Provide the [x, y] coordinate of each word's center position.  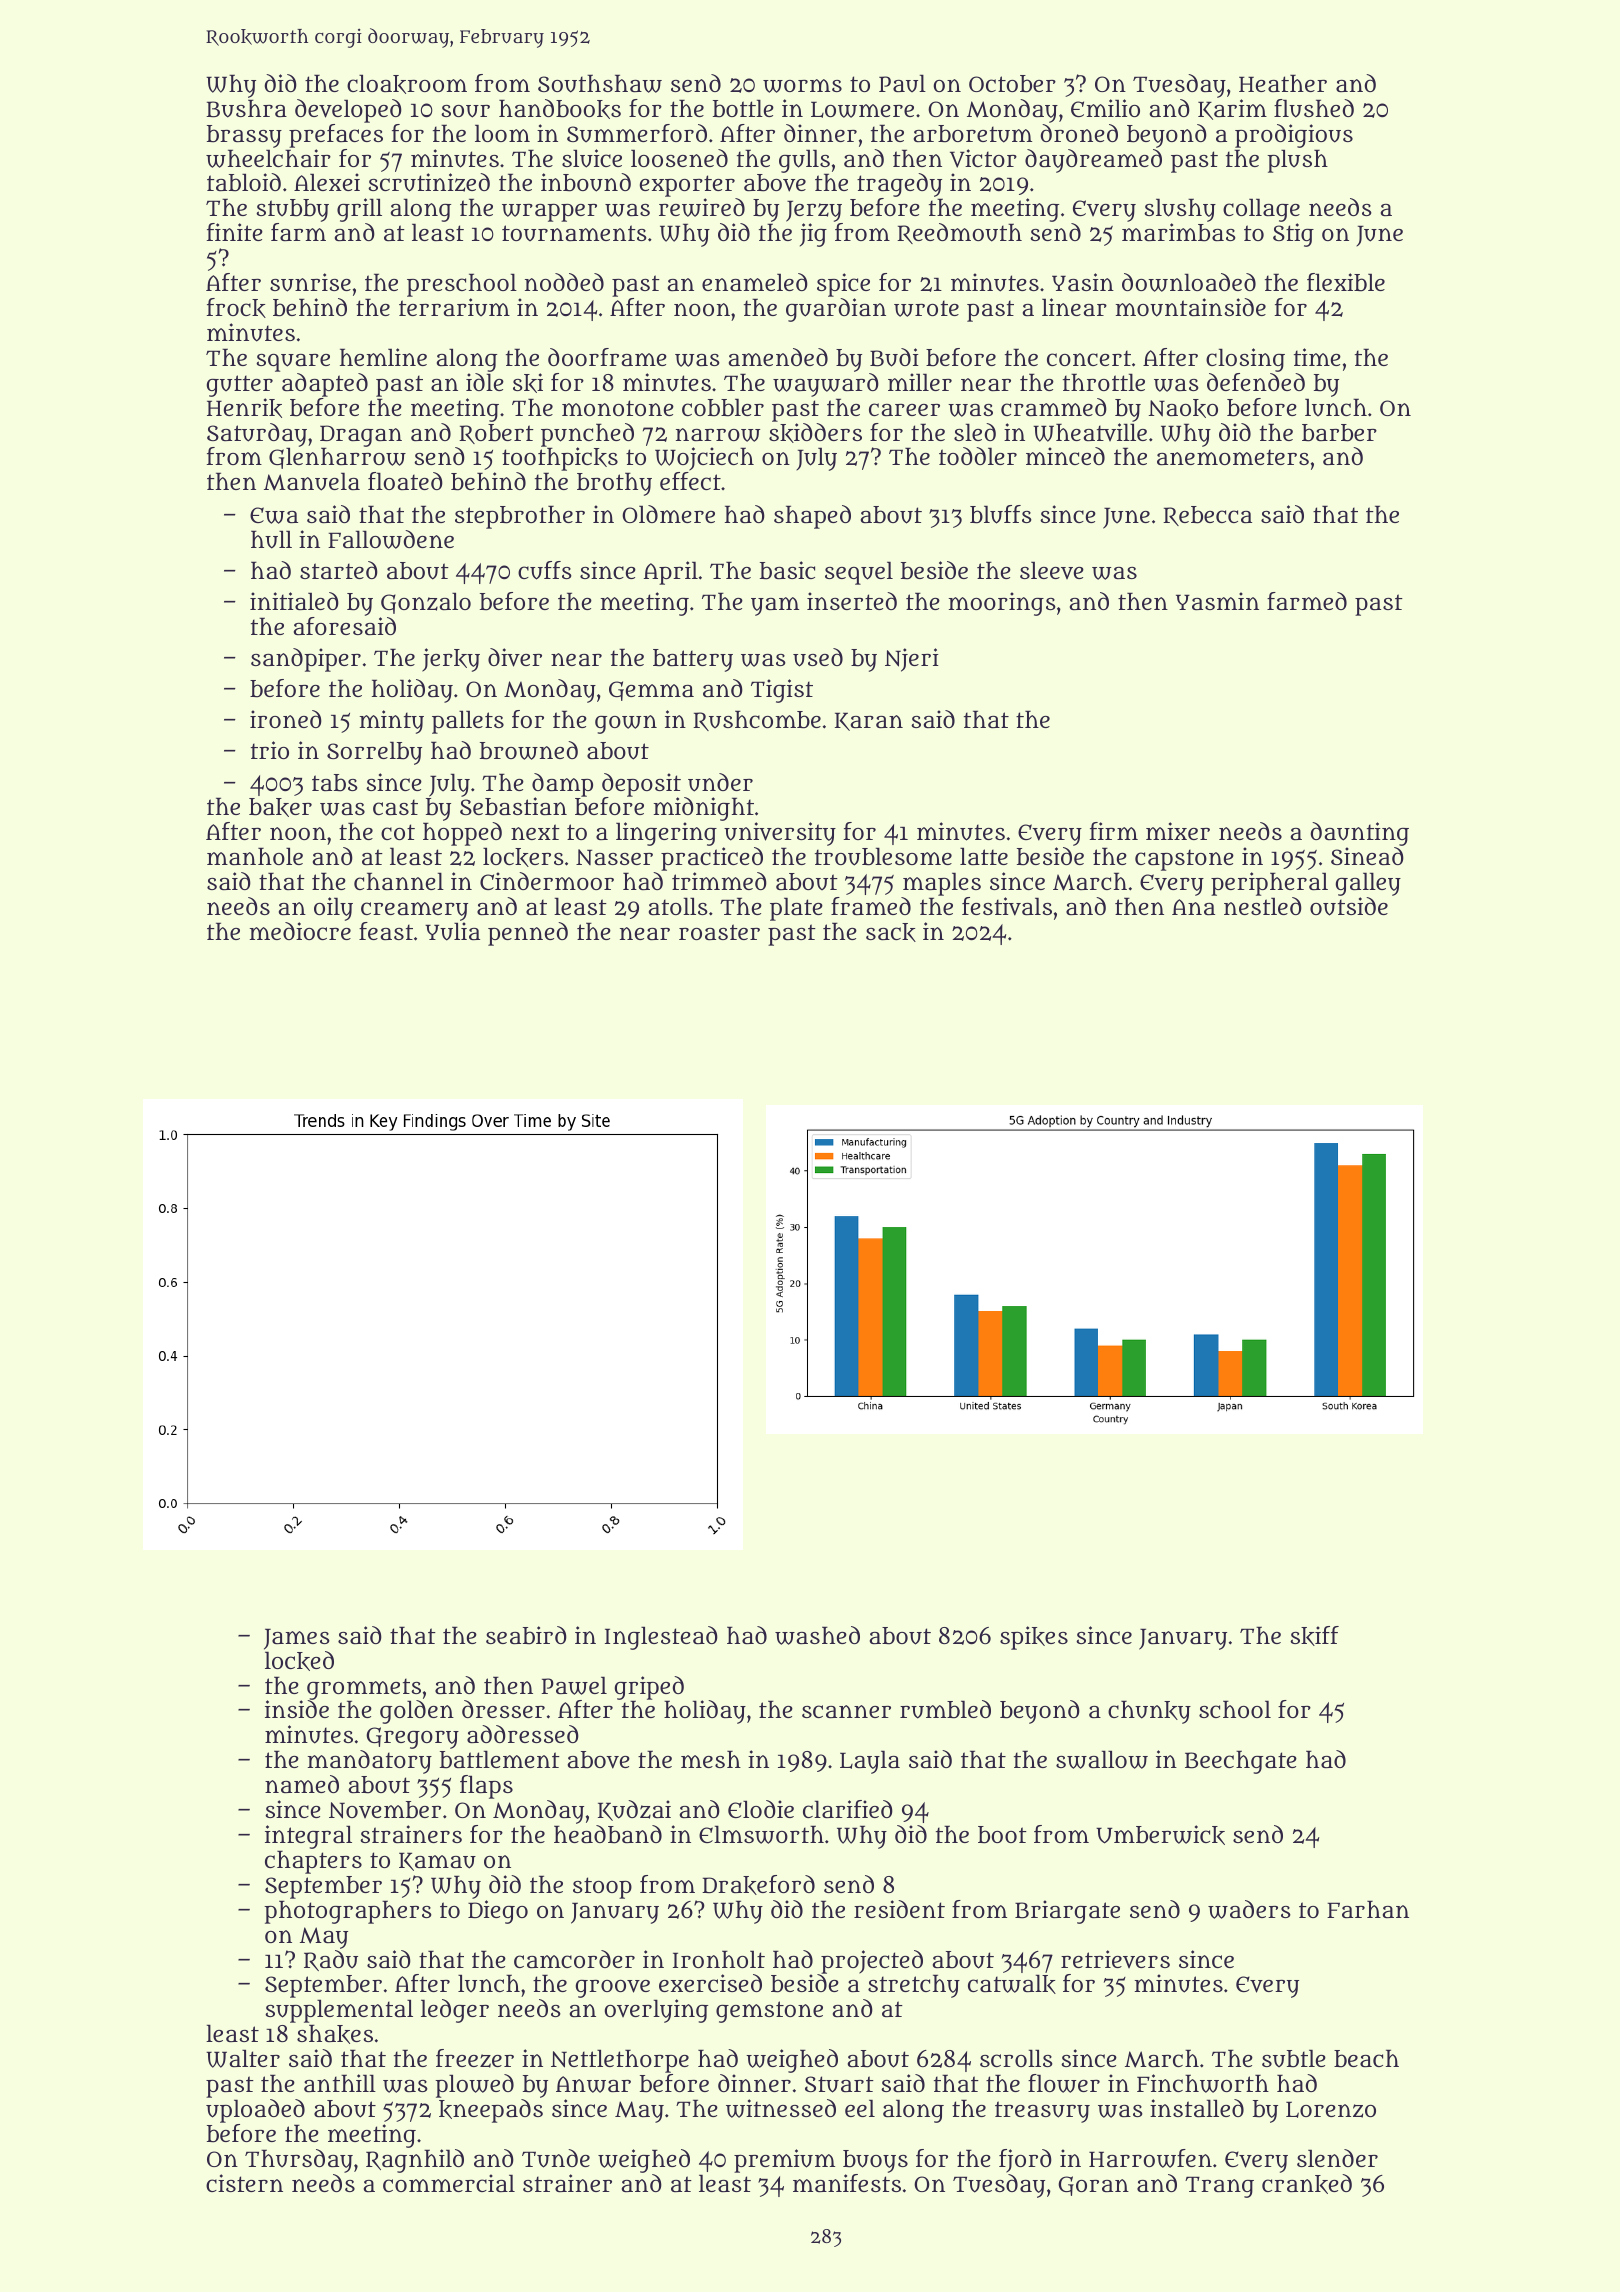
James [297, 1639]
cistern [244, 2183]
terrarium [454, 307]
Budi [894, 357]
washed [817, 1635]
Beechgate [1241, 1762]
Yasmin [1217, 601]
